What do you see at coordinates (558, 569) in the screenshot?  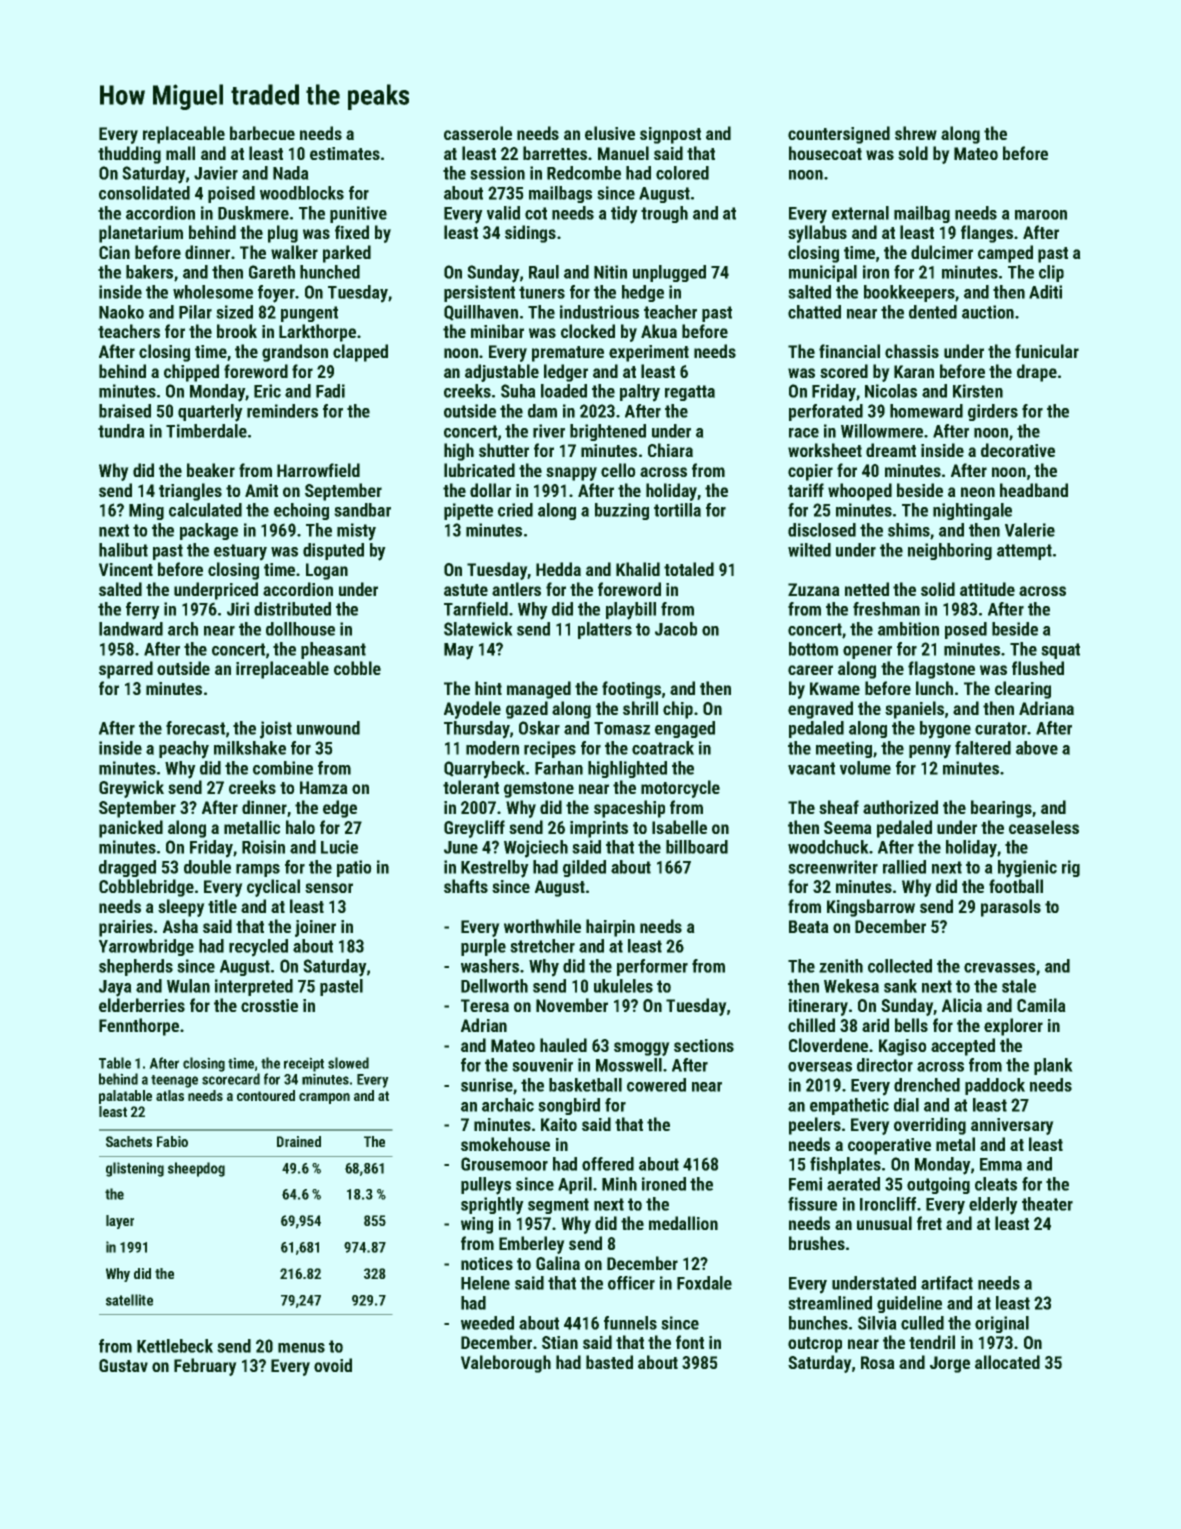 I see `Hedda` at bounding box center [558, 569].
